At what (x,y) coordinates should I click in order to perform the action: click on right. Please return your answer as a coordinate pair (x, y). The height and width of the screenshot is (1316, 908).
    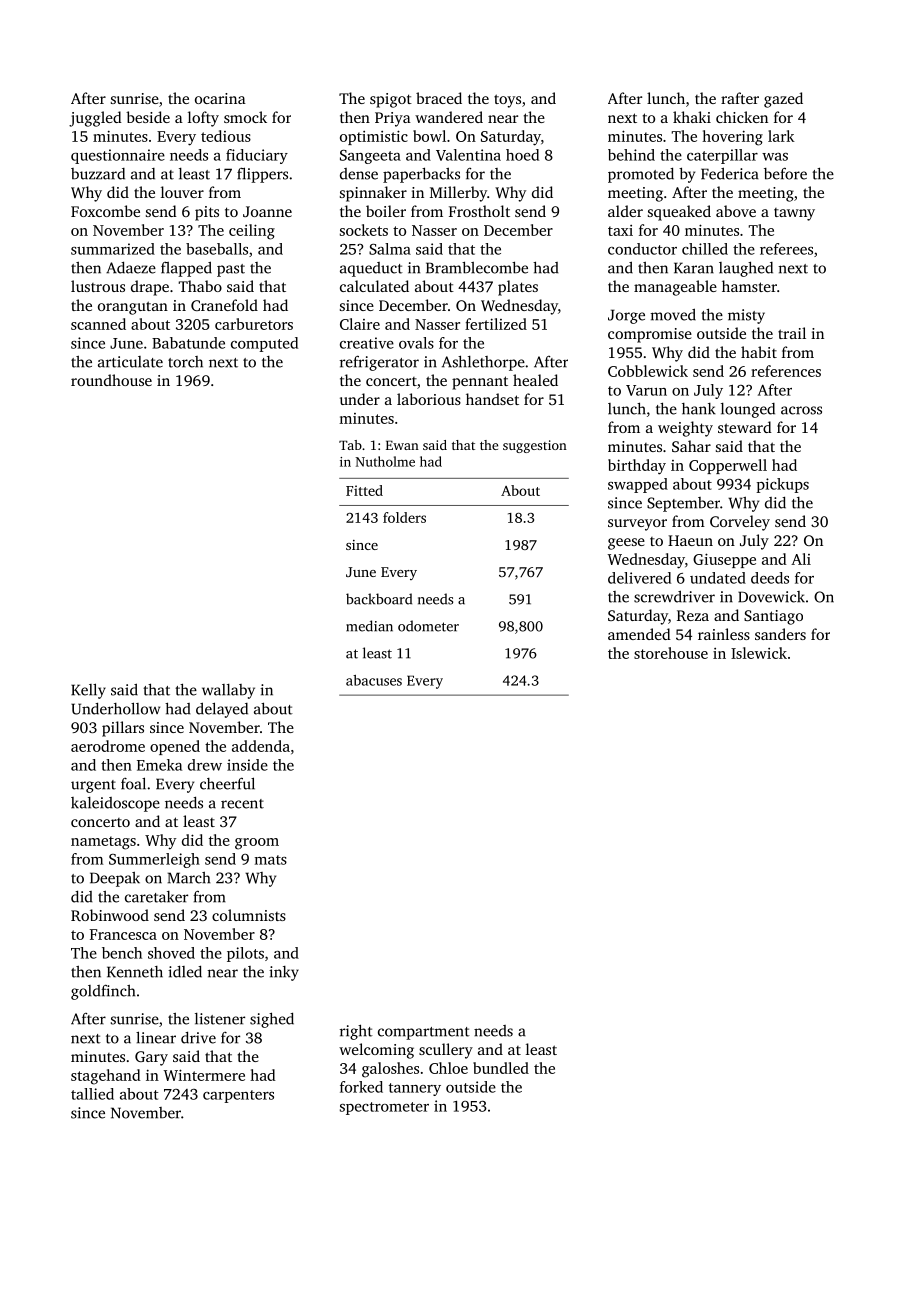
    Looking at the image, I should click on (356, 1032).
